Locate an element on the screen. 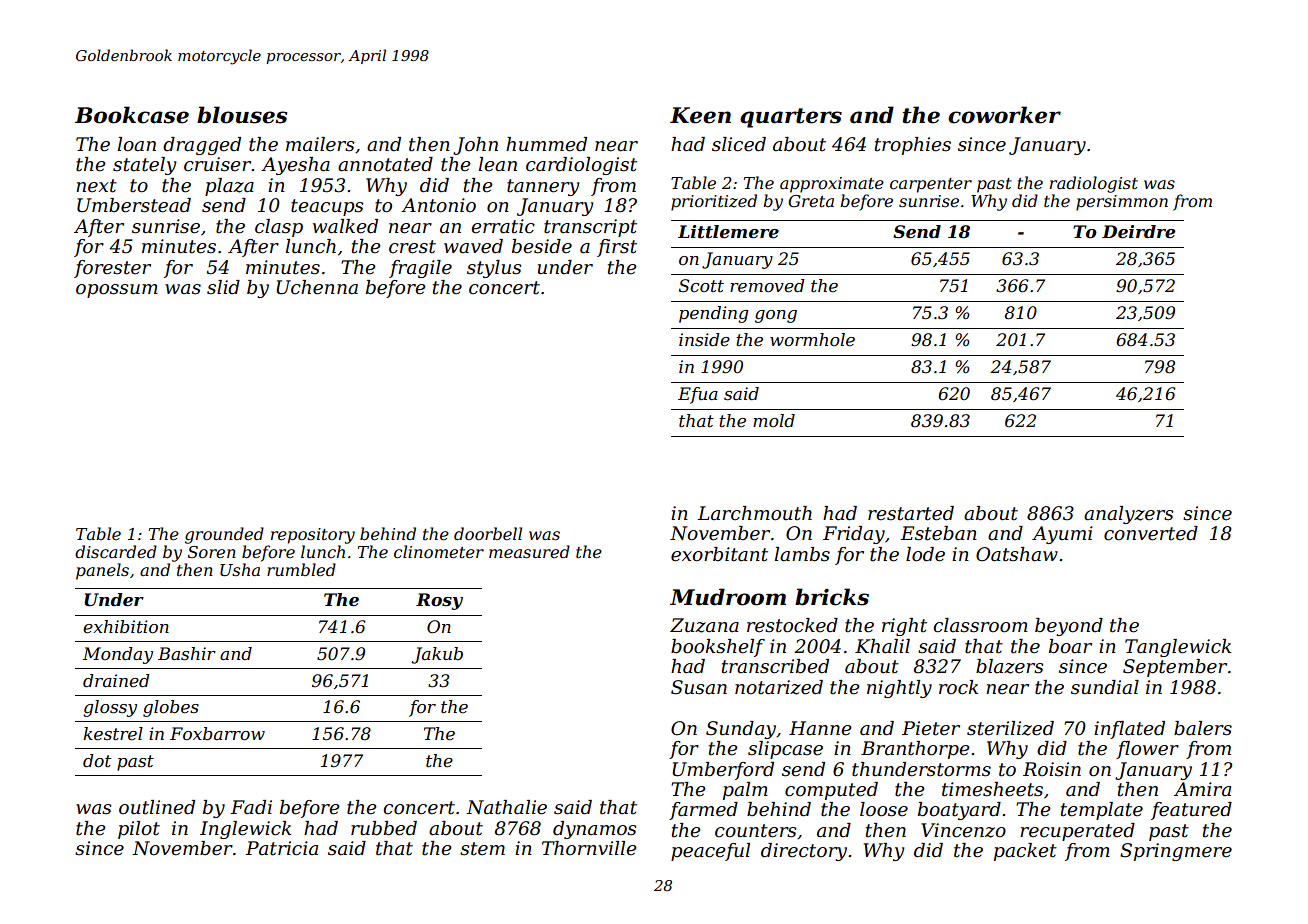 The width and height of the screenshot is (1308, 924). Efua is located at coordinates (698, 395).
